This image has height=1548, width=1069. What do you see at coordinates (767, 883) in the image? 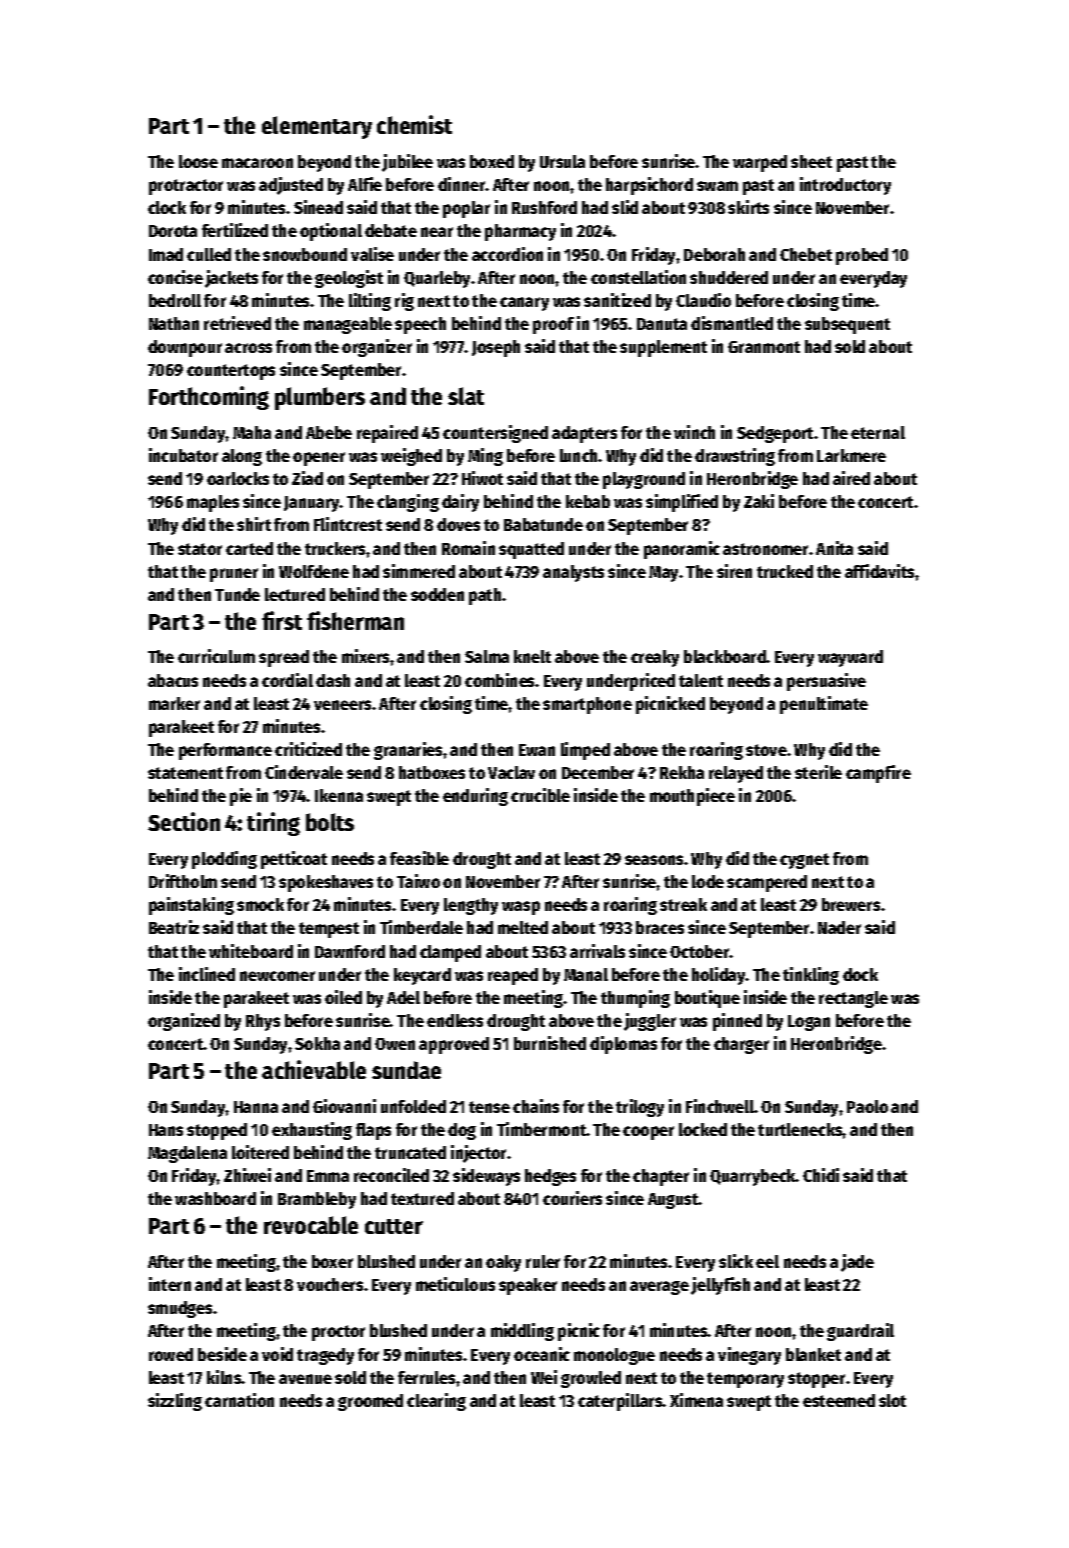
I see `scampered` at bounding box center [767, 883].
